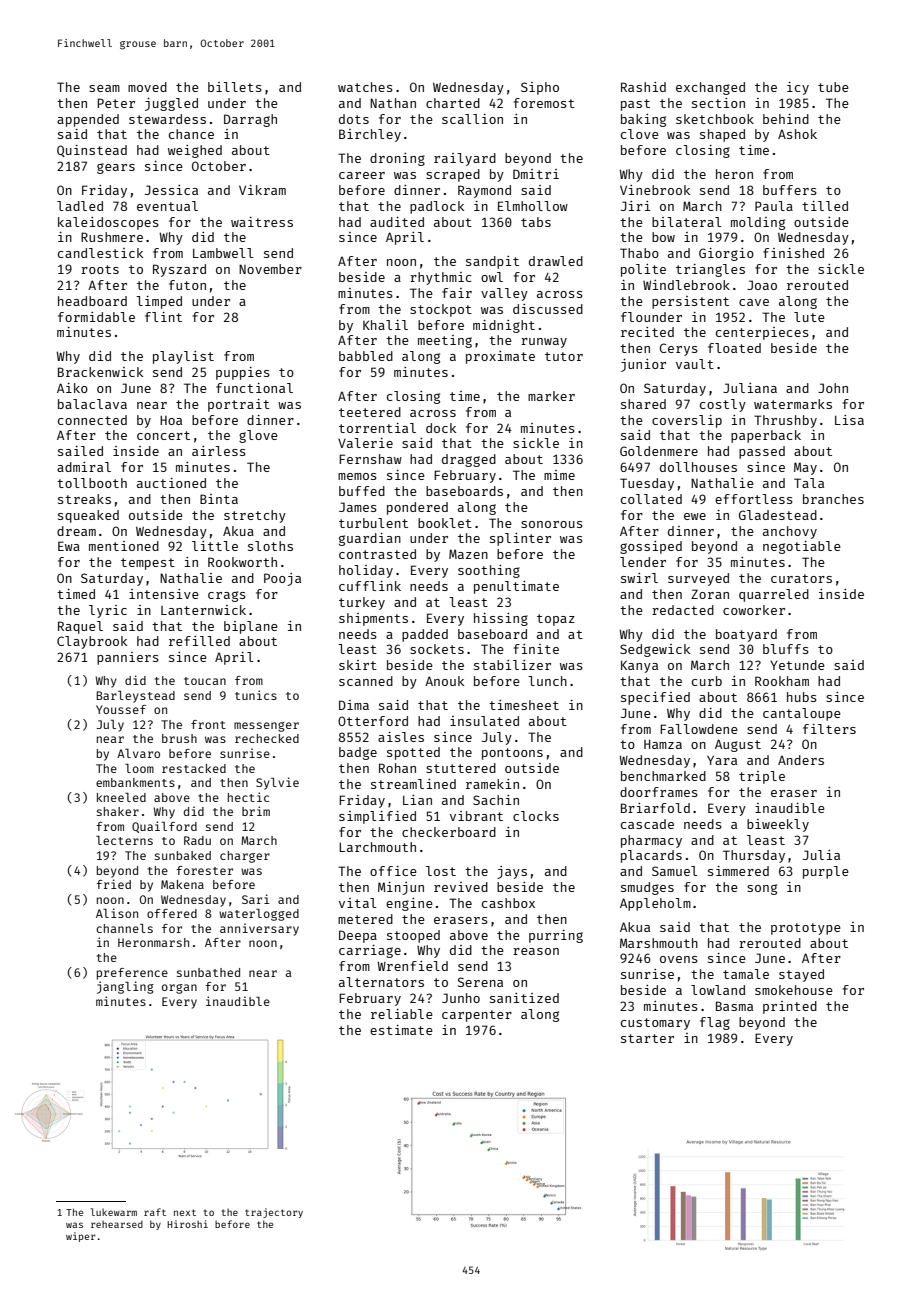  I want to click on hissing, so click(501, 619).
